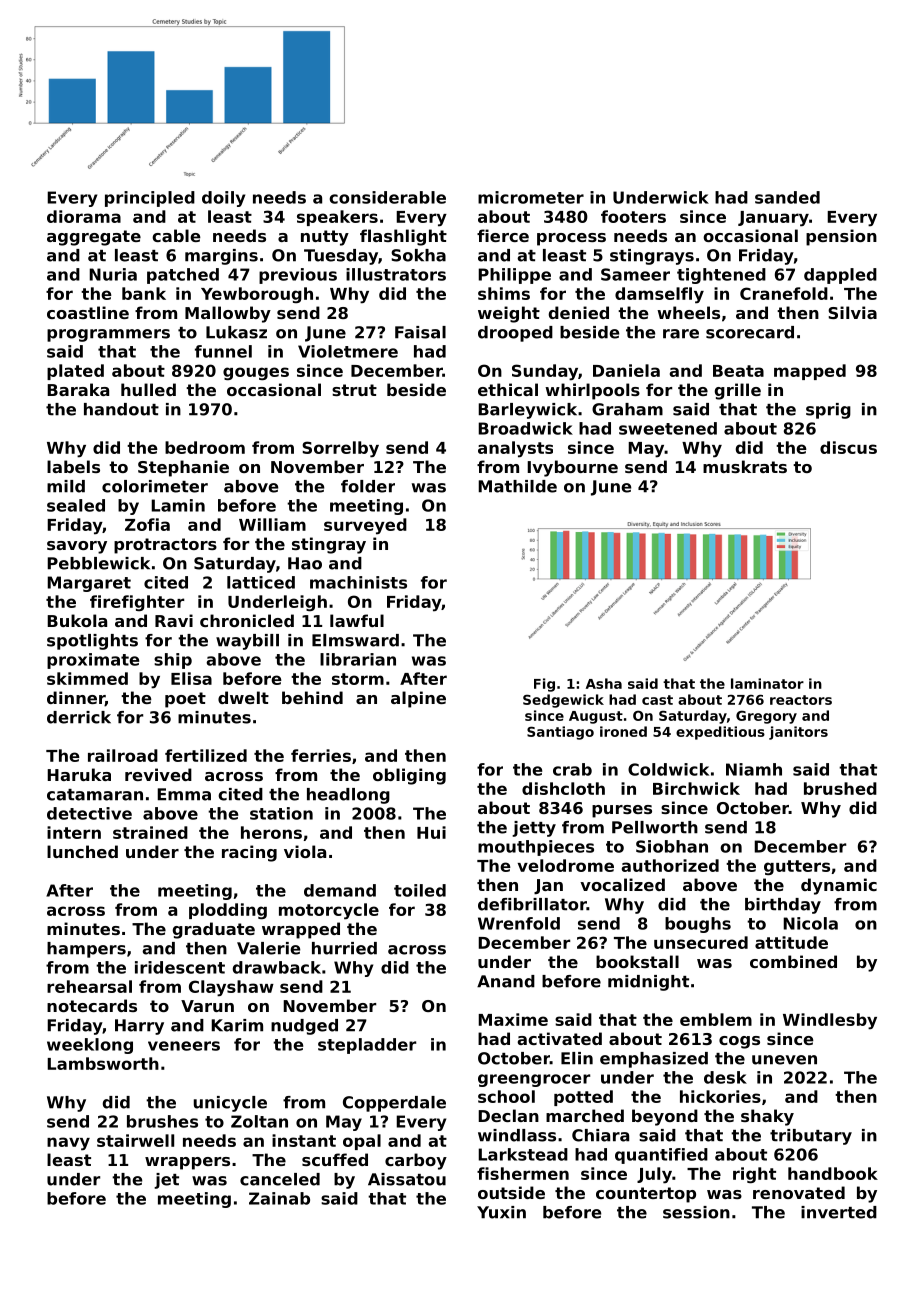 Image resolution: width=924 pixels, height=1308 pixels. I want to click on uneven, so click(784, 1060).
